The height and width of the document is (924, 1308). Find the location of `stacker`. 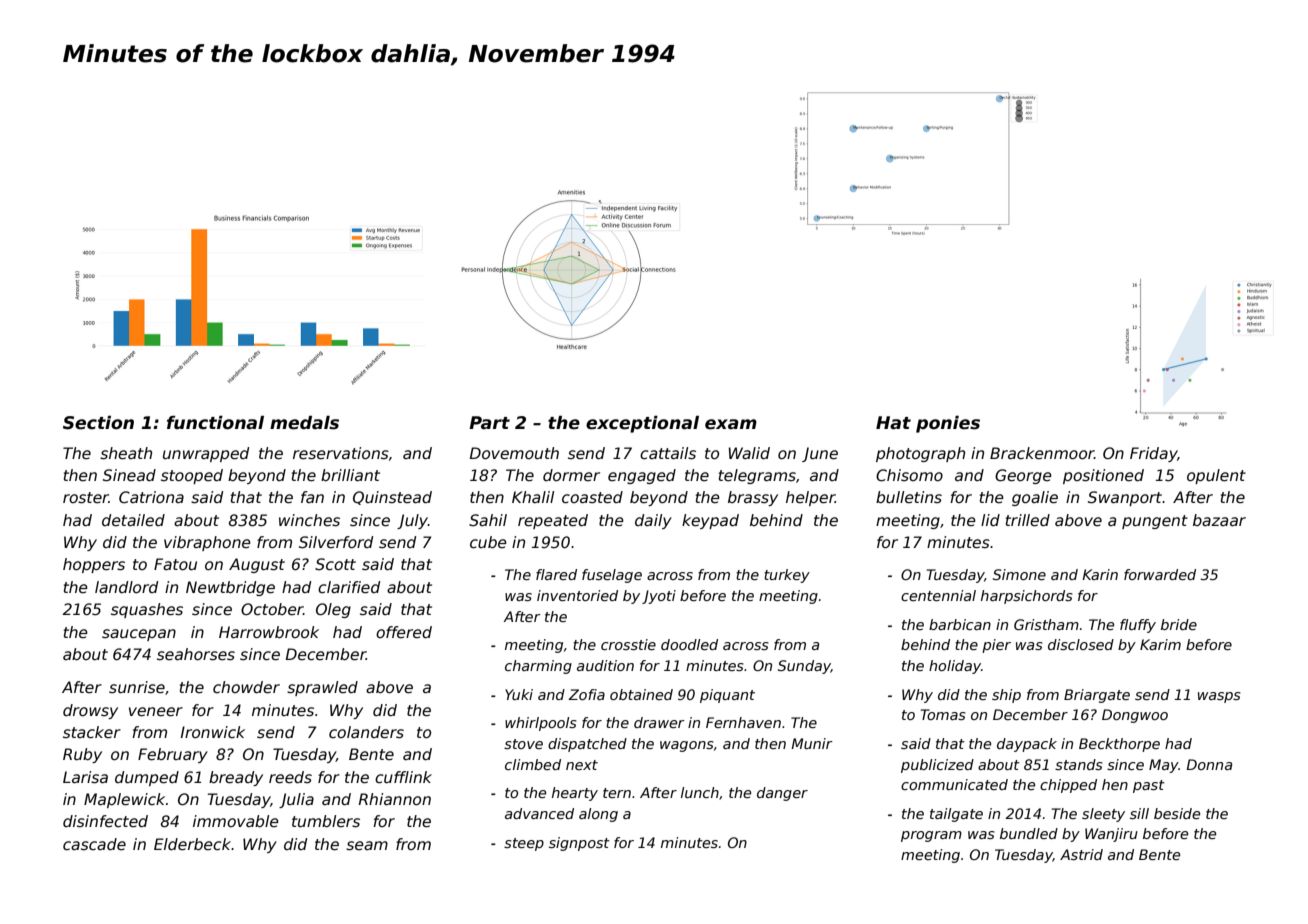

stacker is located at coordinates (92, 732).
